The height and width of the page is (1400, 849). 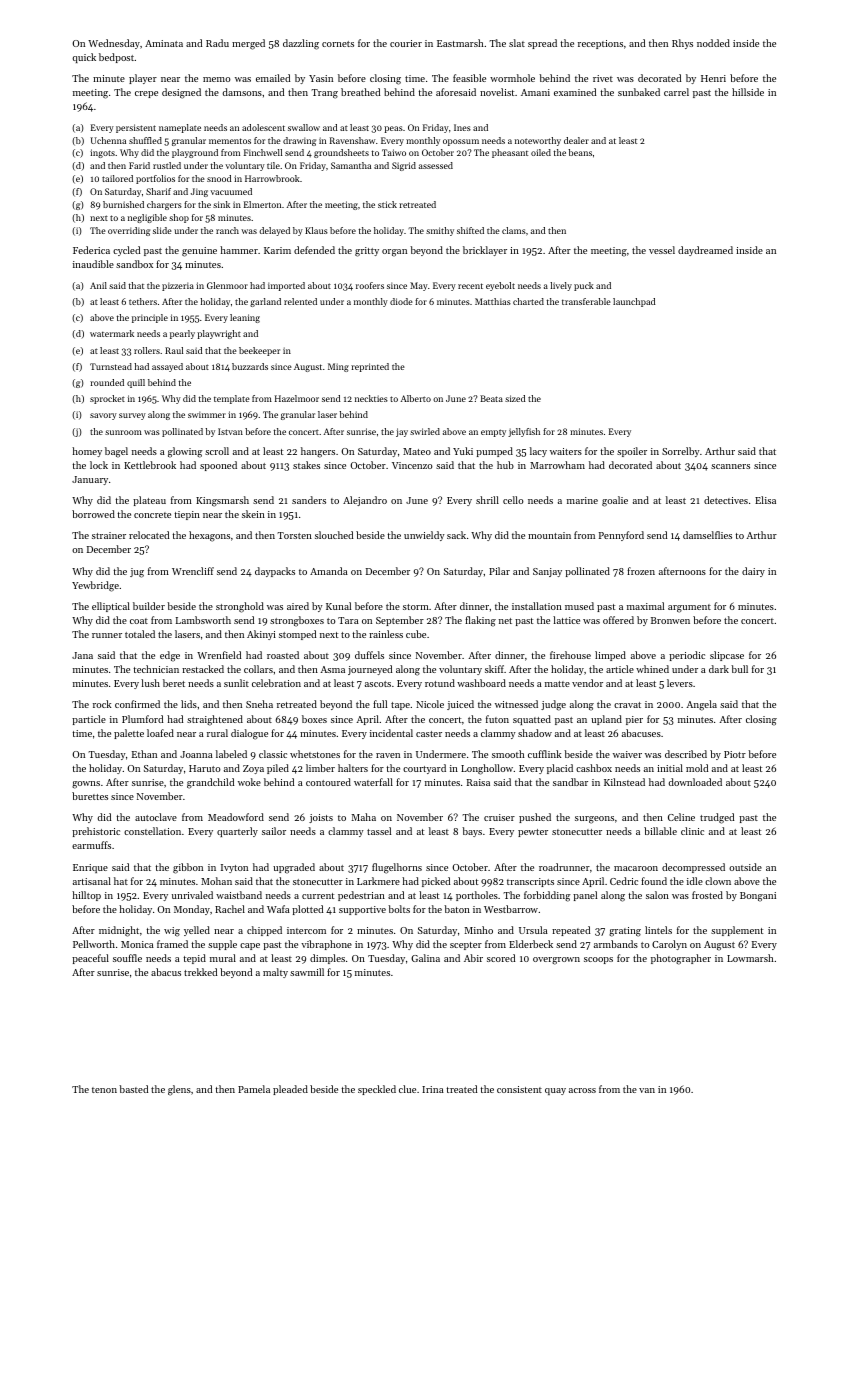 What do you see at coordinates (170, 656) in the page?
I see `edge` at bounding box center [170, 656].
